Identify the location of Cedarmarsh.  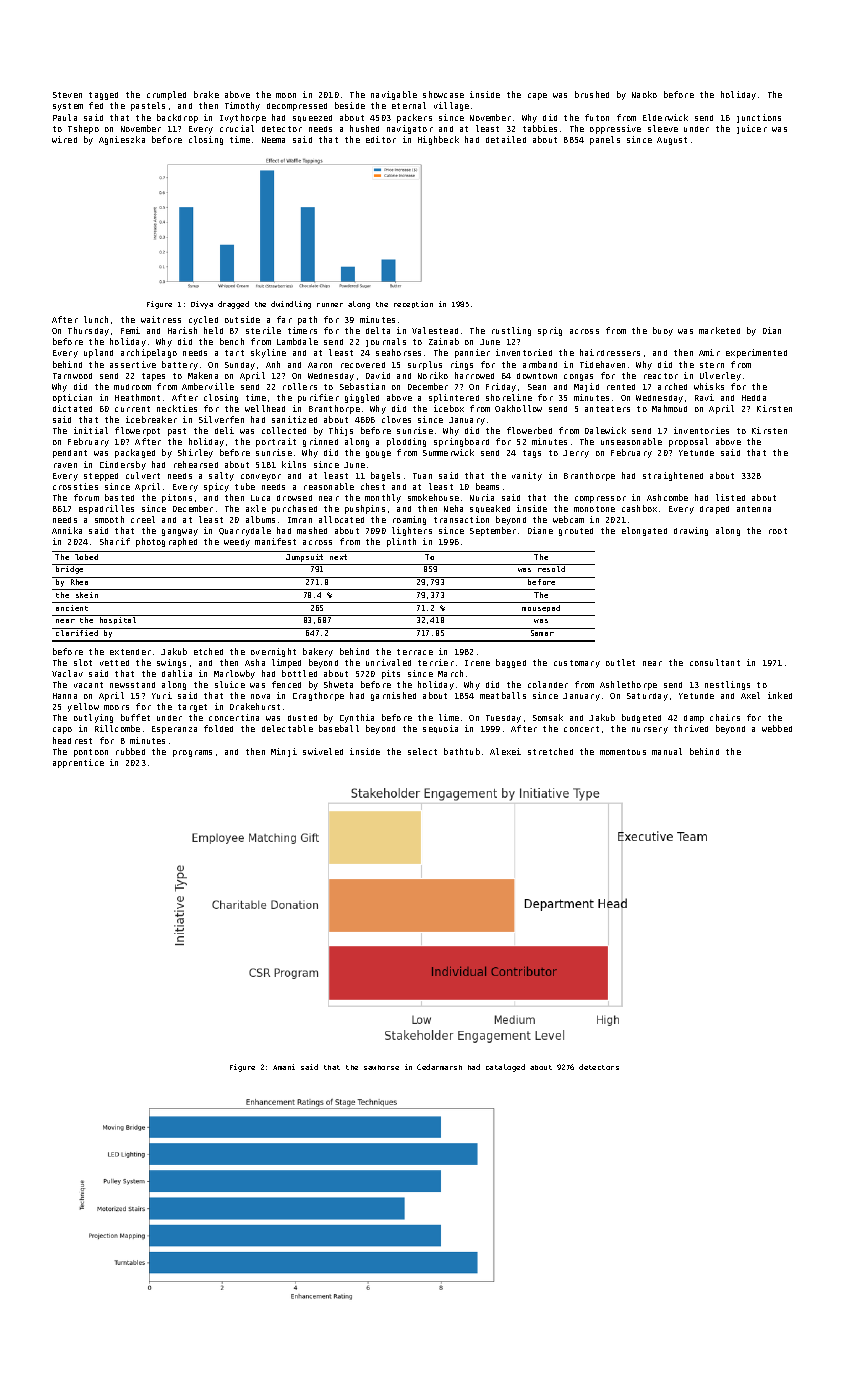
(439, 1067).
